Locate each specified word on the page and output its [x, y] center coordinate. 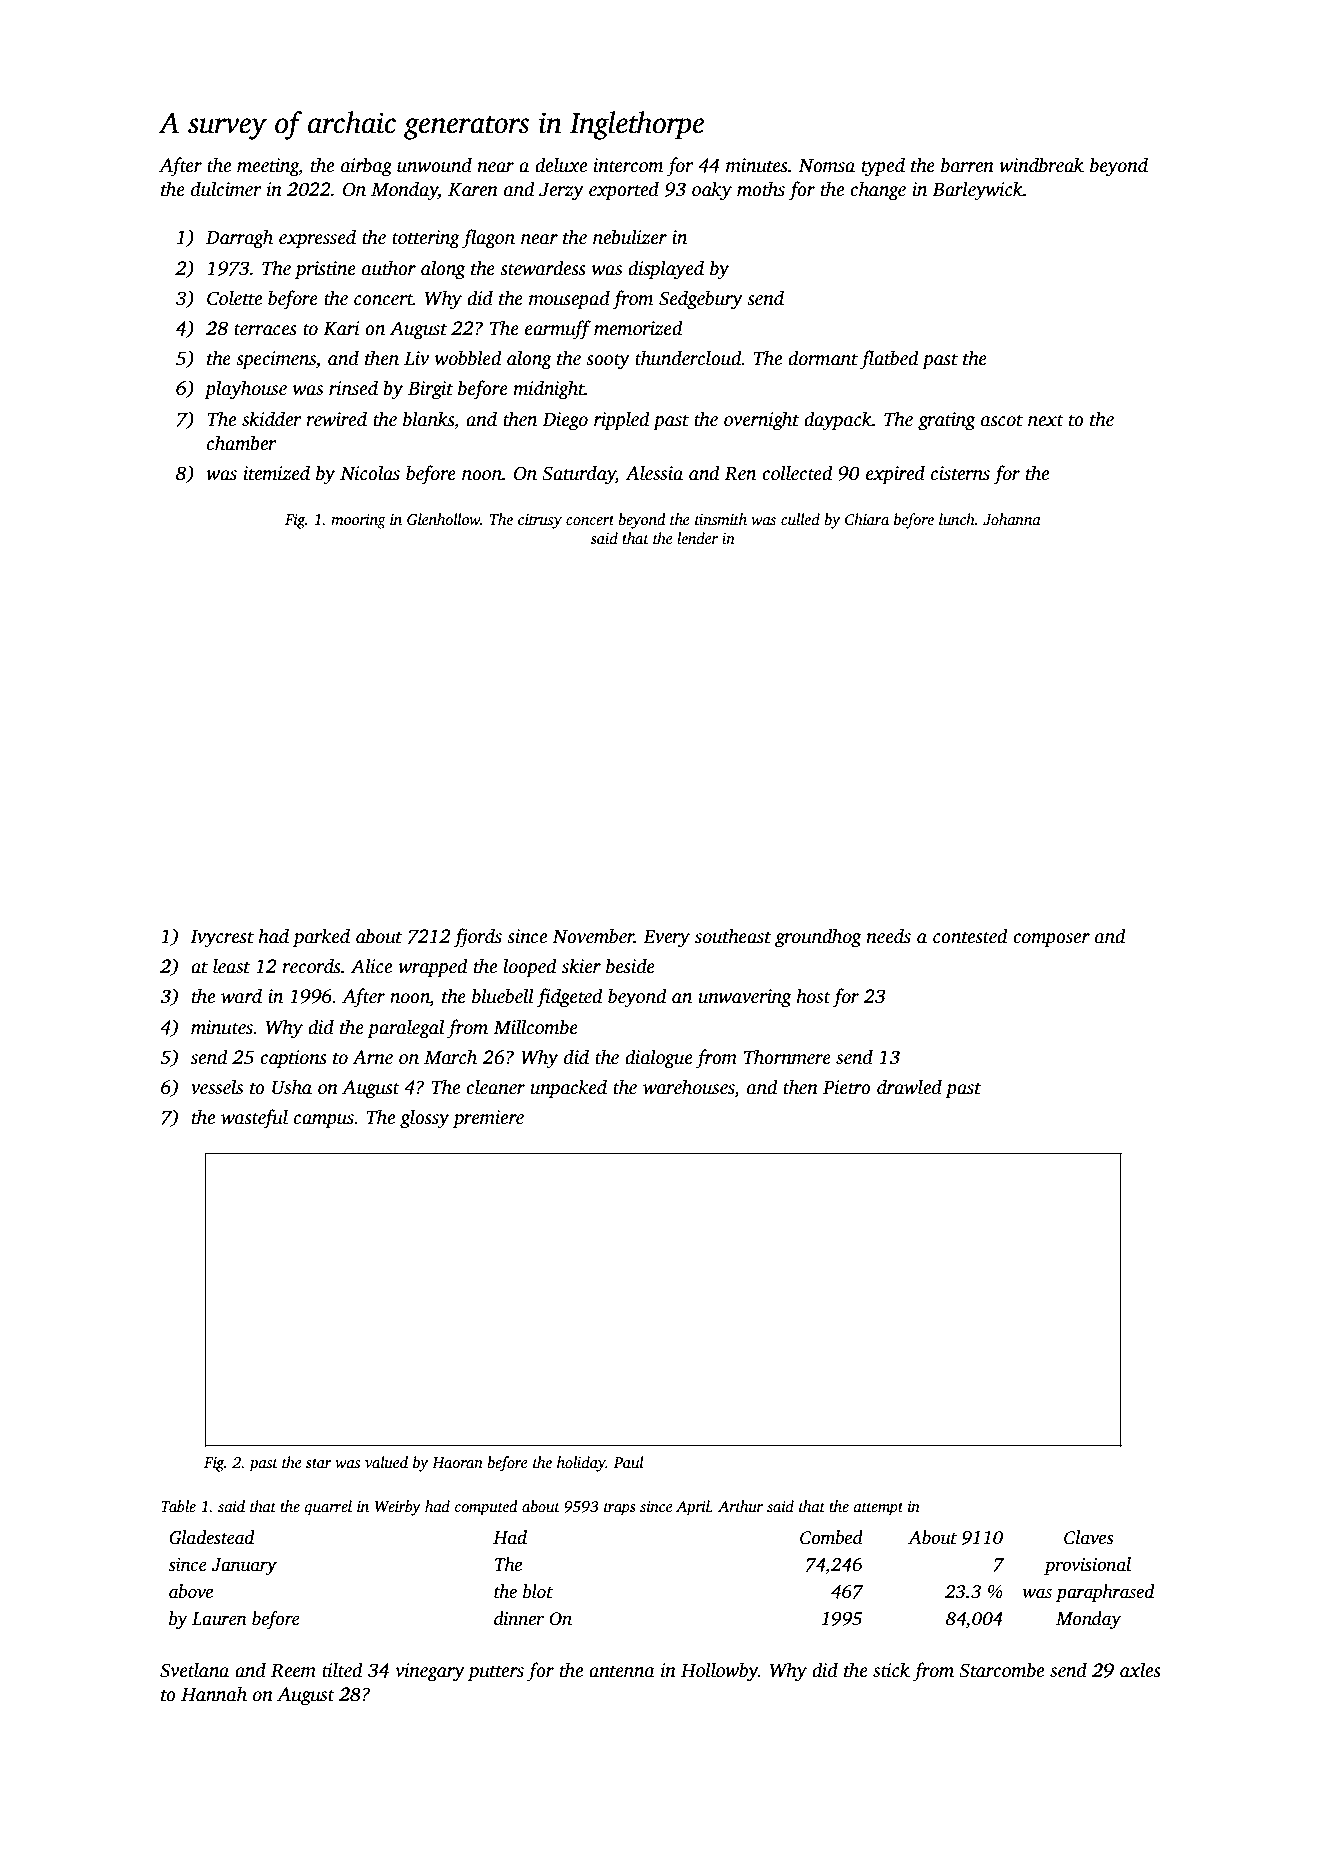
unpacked [568, 1089]
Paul [629, 1462]
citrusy [540, 521]
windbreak [1041, 165]
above [191, 1591]
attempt [878, 1509]
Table [178, 1506]
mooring [358, 521]
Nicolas [370, 473]
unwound [434, 165]
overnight [761, 421]
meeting [268, 167]
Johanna [1012, 519]
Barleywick [977, 191]
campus [324, 1121]
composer [1051, 940]
